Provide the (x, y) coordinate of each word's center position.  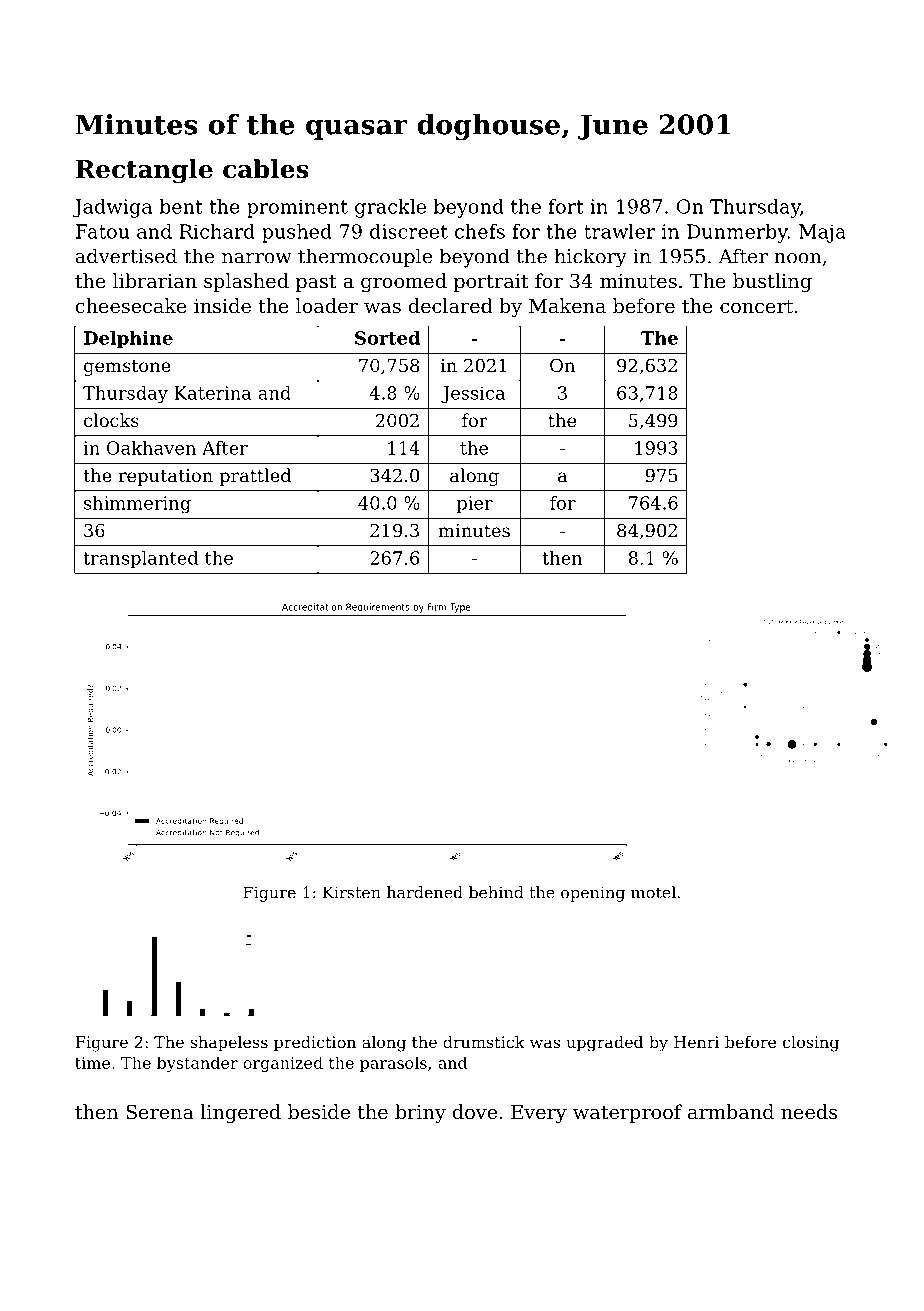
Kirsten (352, 892)
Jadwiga (112, 208)
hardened (425, 892)
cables (266, 169)
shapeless (229, 1044)
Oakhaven (151, 448)
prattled (255, 477)
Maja (822, 233)
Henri (696, 1042)
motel (653, 892)
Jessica (473, 394)
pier (475, 504)
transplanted (140, 559)
